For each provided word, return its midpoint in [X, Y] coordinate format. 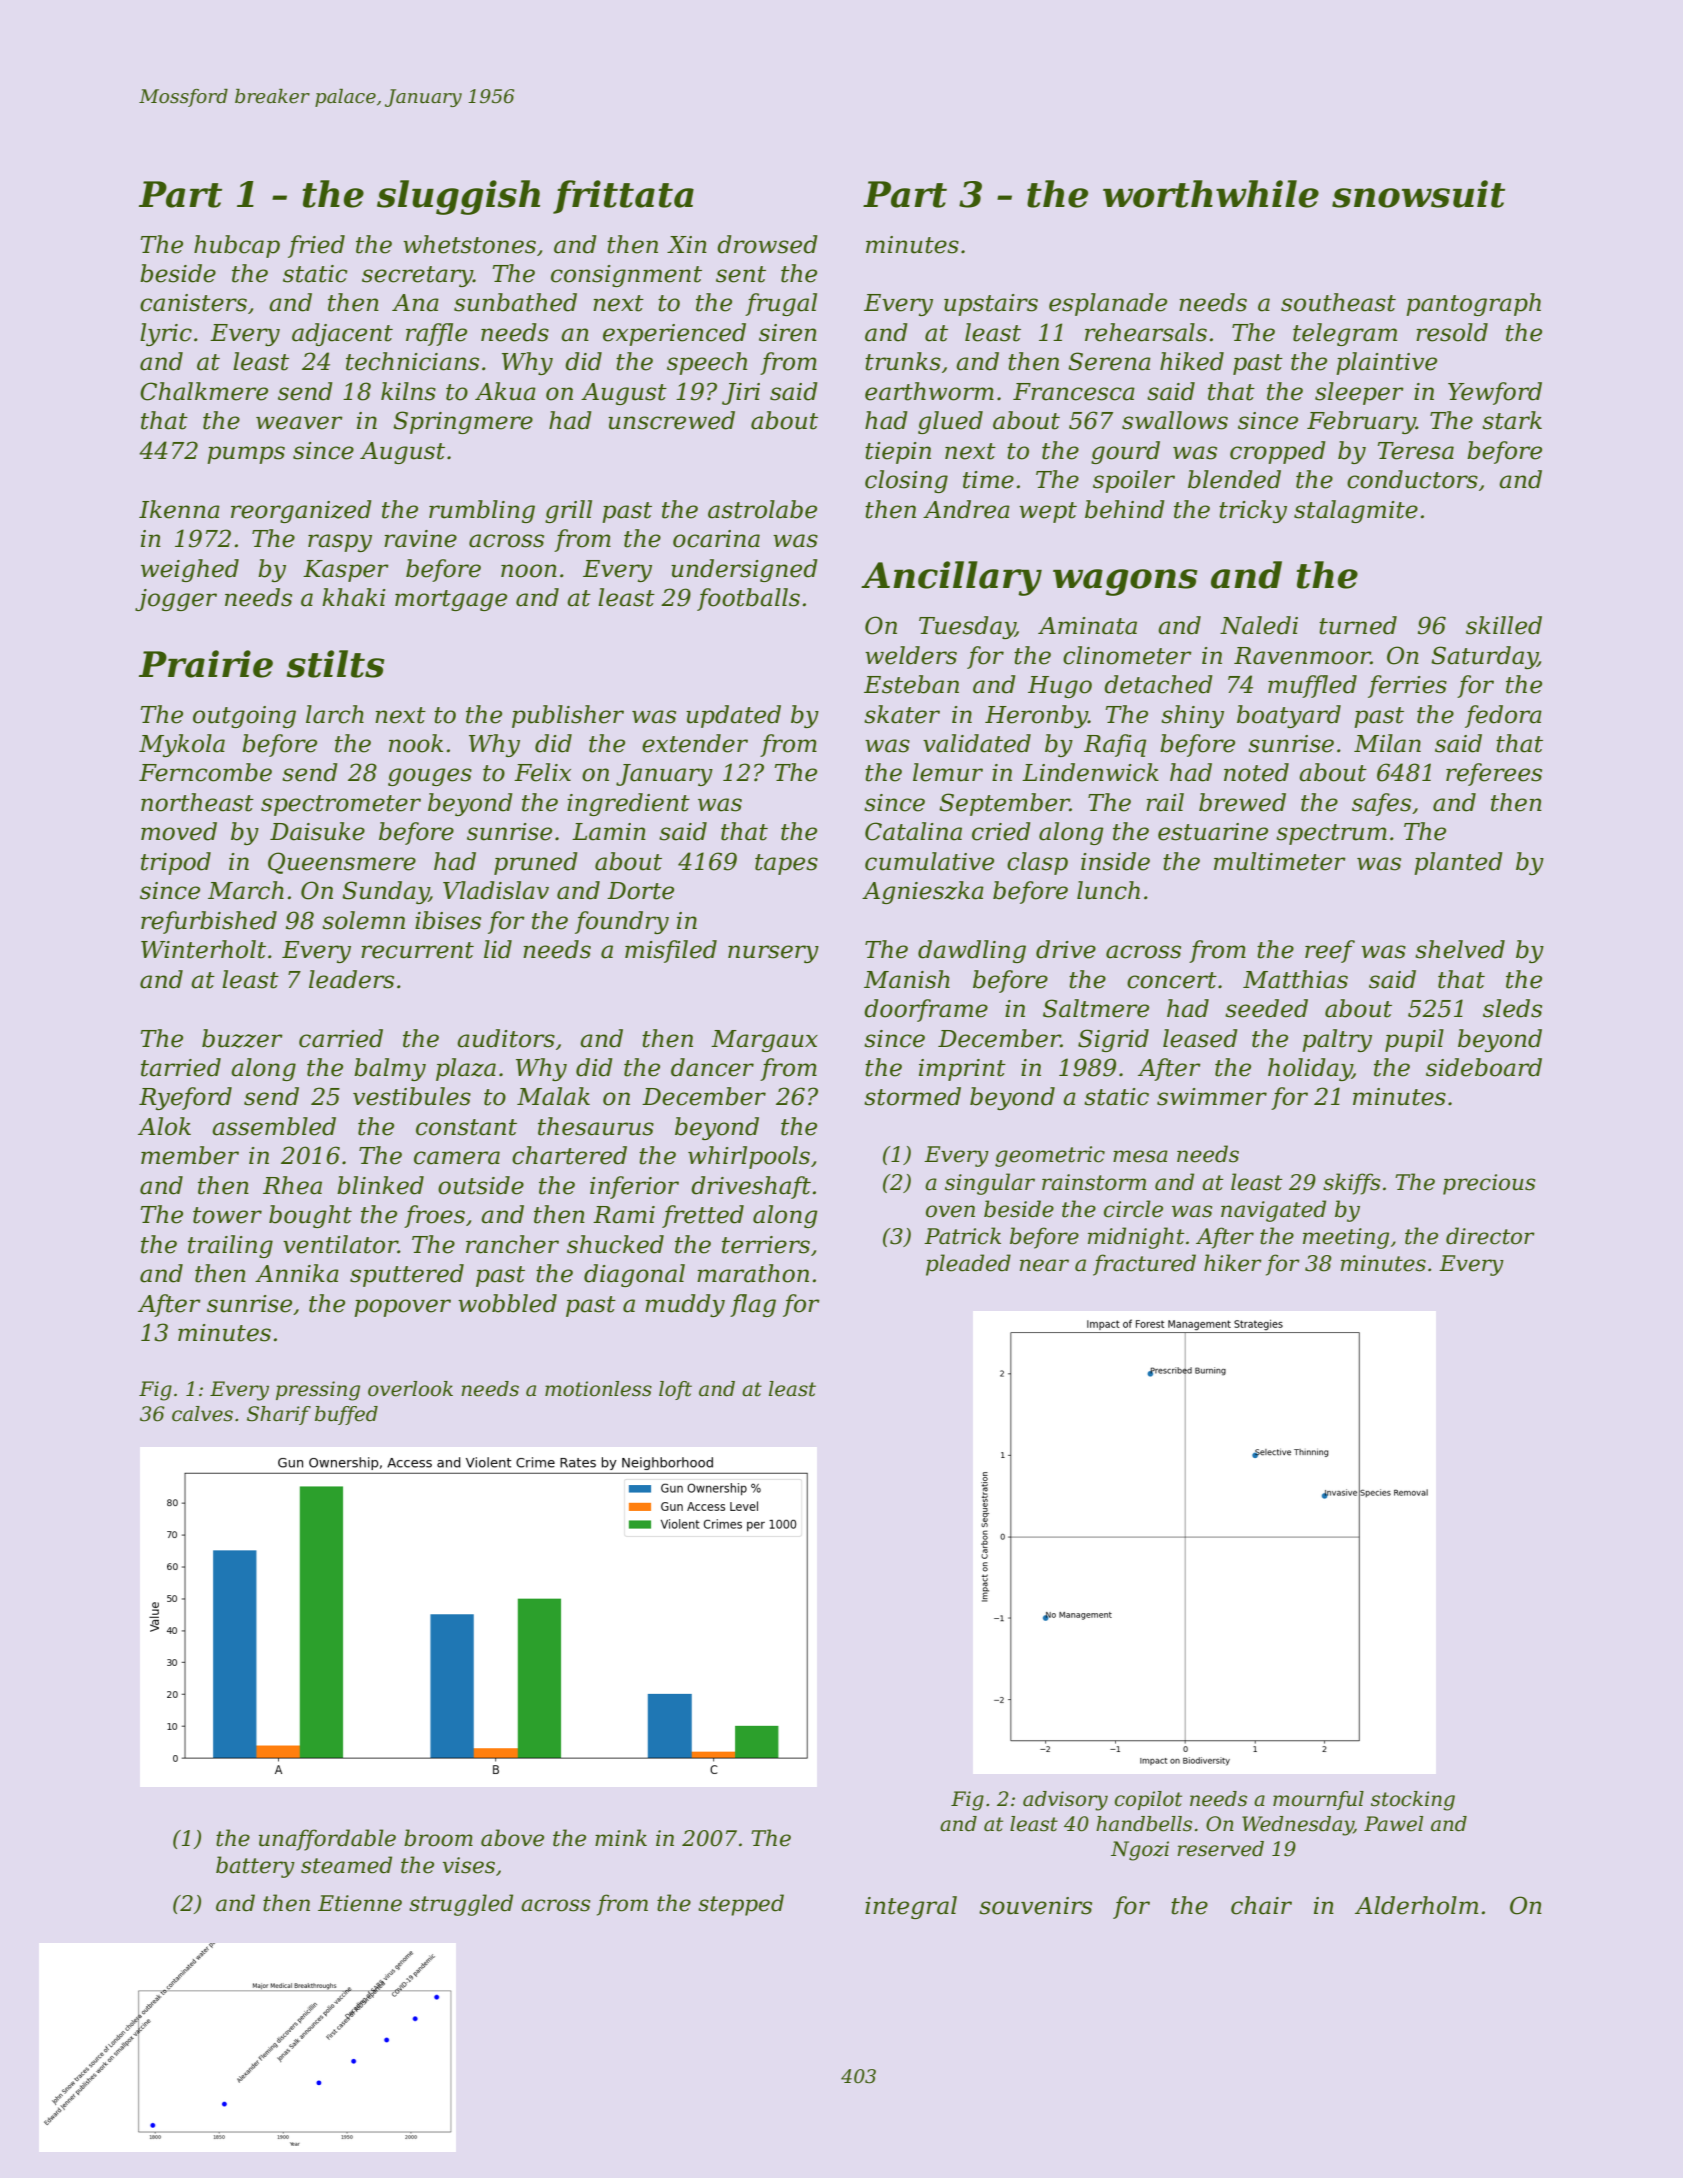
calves [202, 1414]
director [1490, 1236]
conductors [1412, 479]
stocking [1413, 1801]
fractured [1144, 1265]
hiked [1192, 361]
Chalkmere [204, 391]
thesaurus [596, 1126]
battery [255, 1867]
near [1044, 1265]
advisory [1065, 1801]
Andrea [966, 509]
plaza [466, 1069]
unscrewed [671, 420]
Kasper [346, 571]
